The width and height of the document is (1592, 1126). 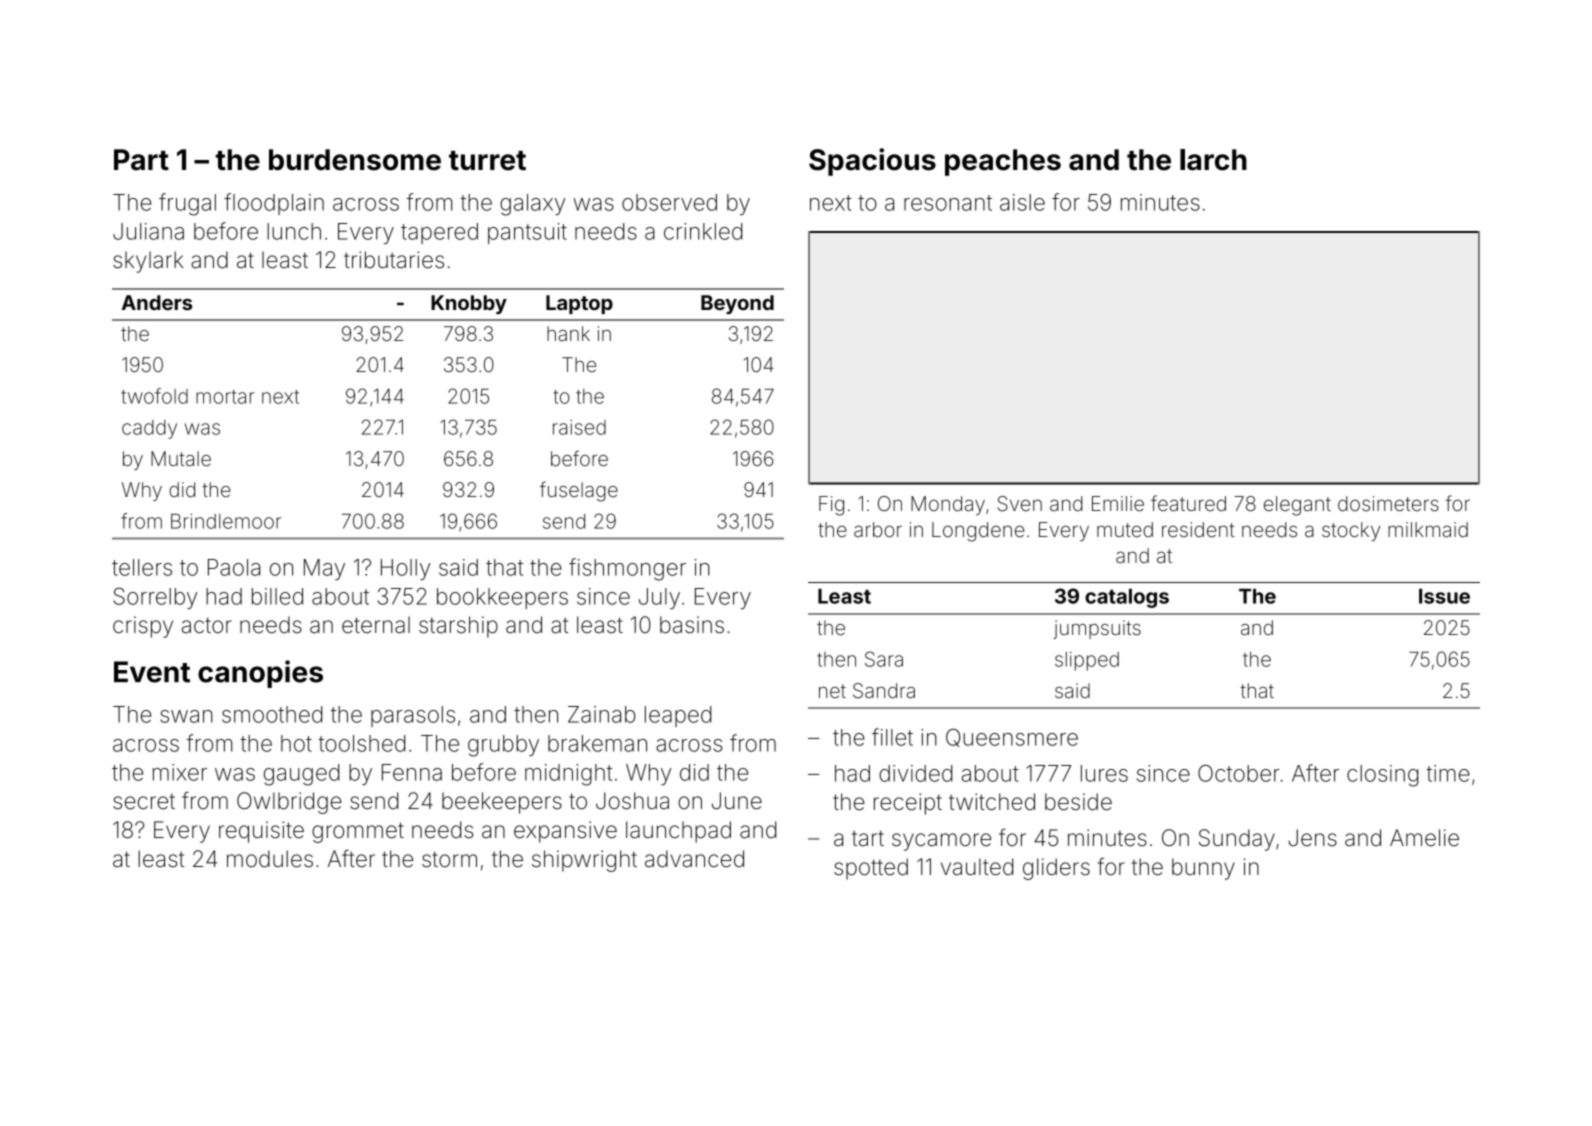 I want to click on Issue, so click(x=1444, y=596).
